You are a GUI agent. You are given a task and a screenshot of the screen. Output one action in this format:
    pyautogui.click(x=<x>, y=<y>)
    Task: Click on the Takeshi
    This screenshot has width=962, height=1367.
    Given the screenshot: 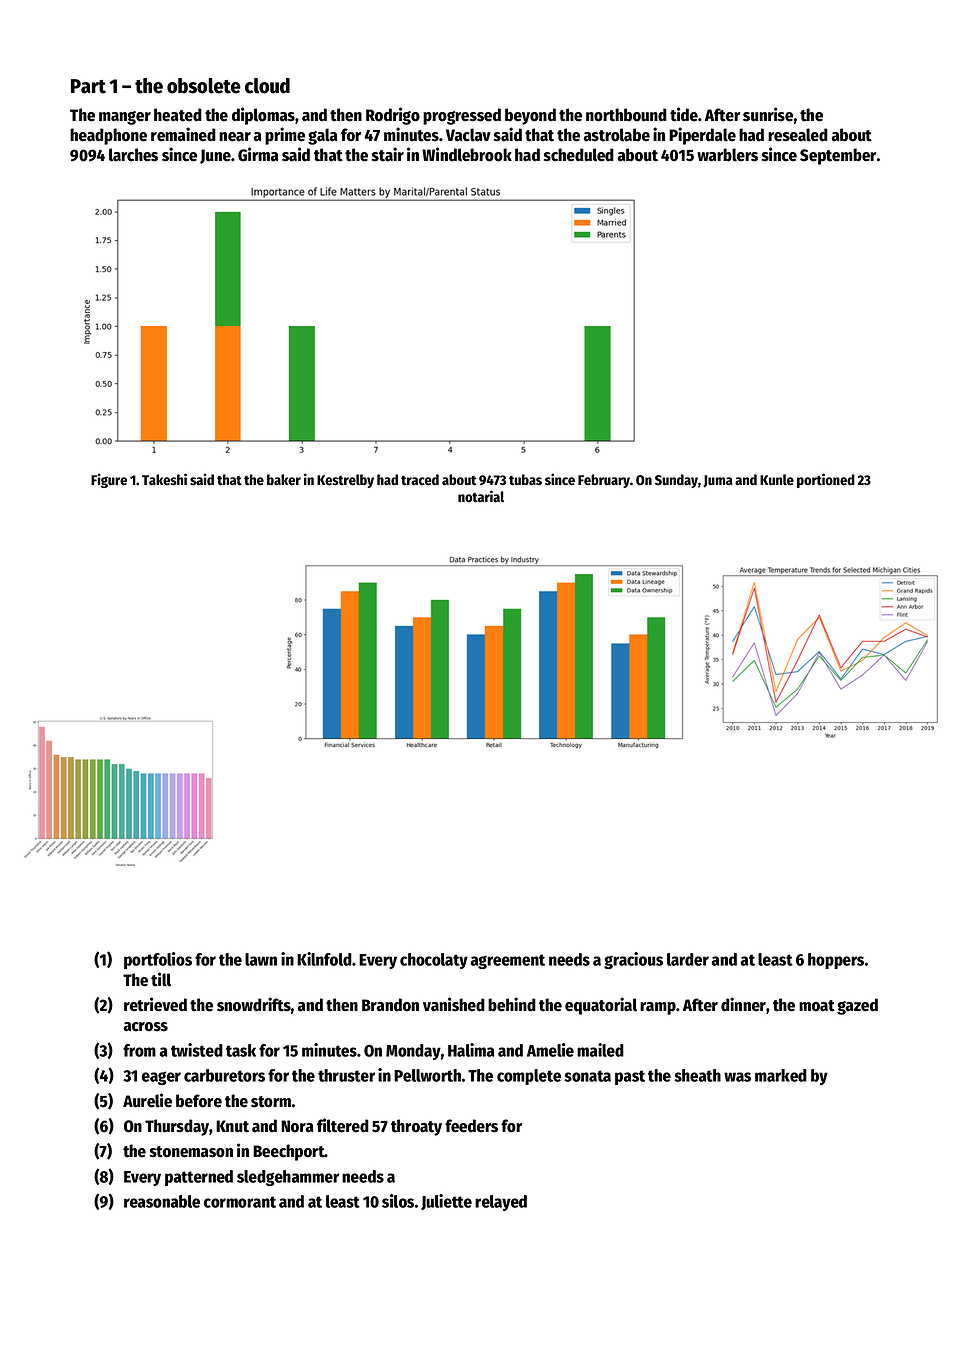 What is the action you would take?
    pyautogui.click(x=164, y=479)
